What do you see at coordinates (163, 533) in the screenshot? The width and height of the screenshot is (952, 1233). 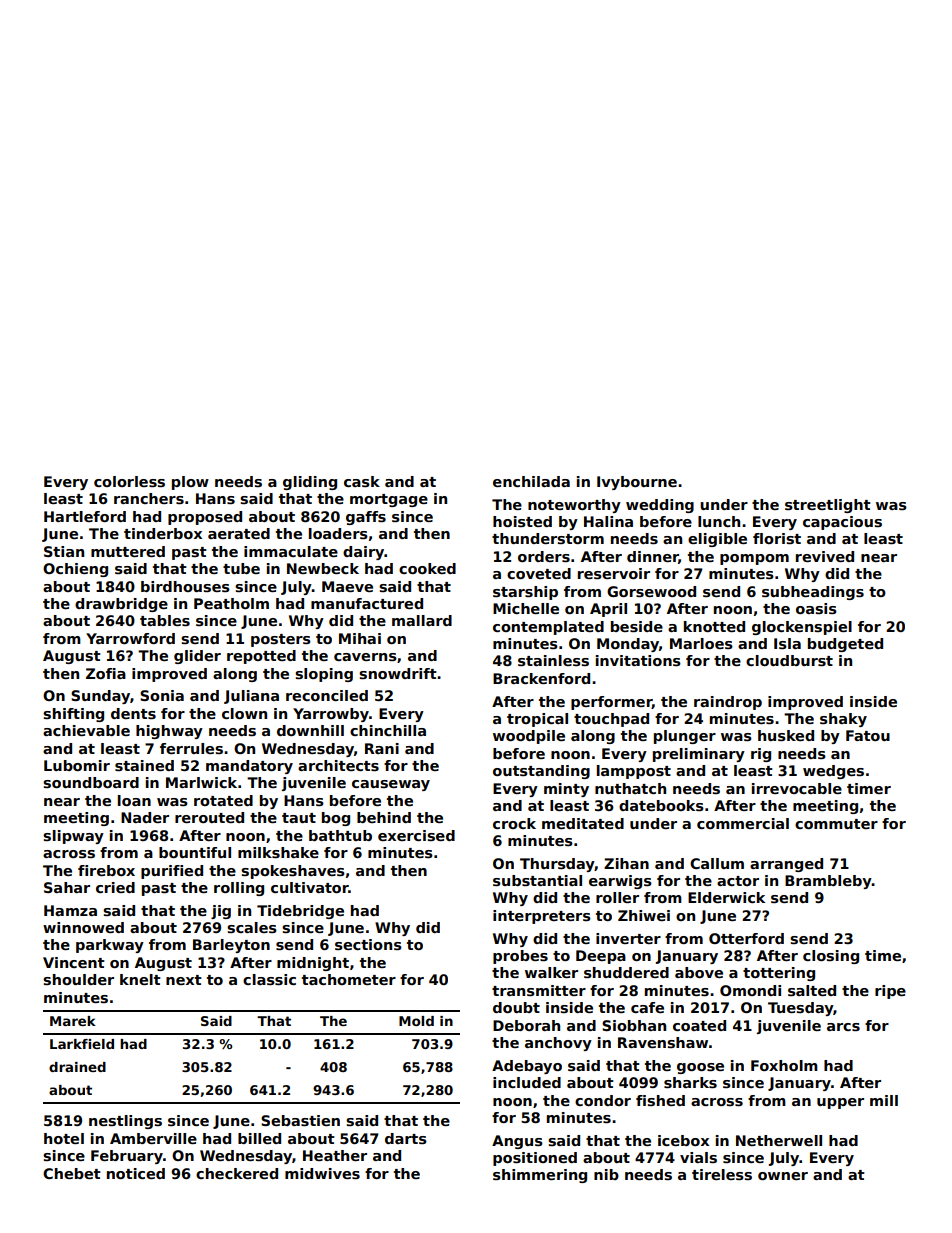 I see `tinderbox` at bounding box center [163, 533].
